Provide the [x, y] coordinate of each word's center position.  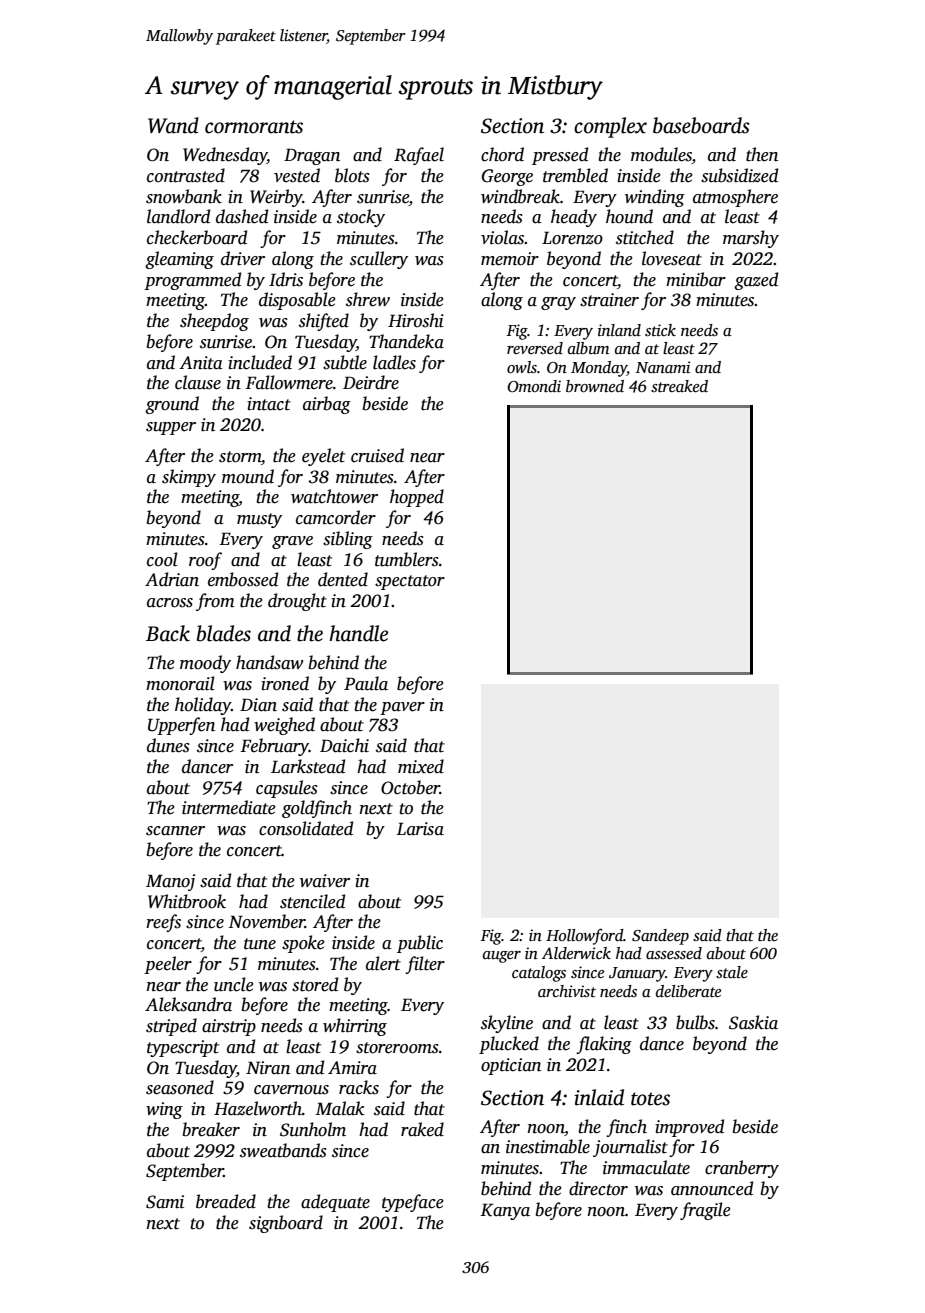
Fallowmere [289, 382]
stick [660, 330]
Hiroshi [416, 320]
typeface [413, 1203]
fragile [705, 1211]
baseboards [701, 125]
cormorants [254, 127]
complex [610, 127]
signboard [286, 1224]
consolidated [306, 828]
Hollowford [584, 936]
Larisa [420, 829]
